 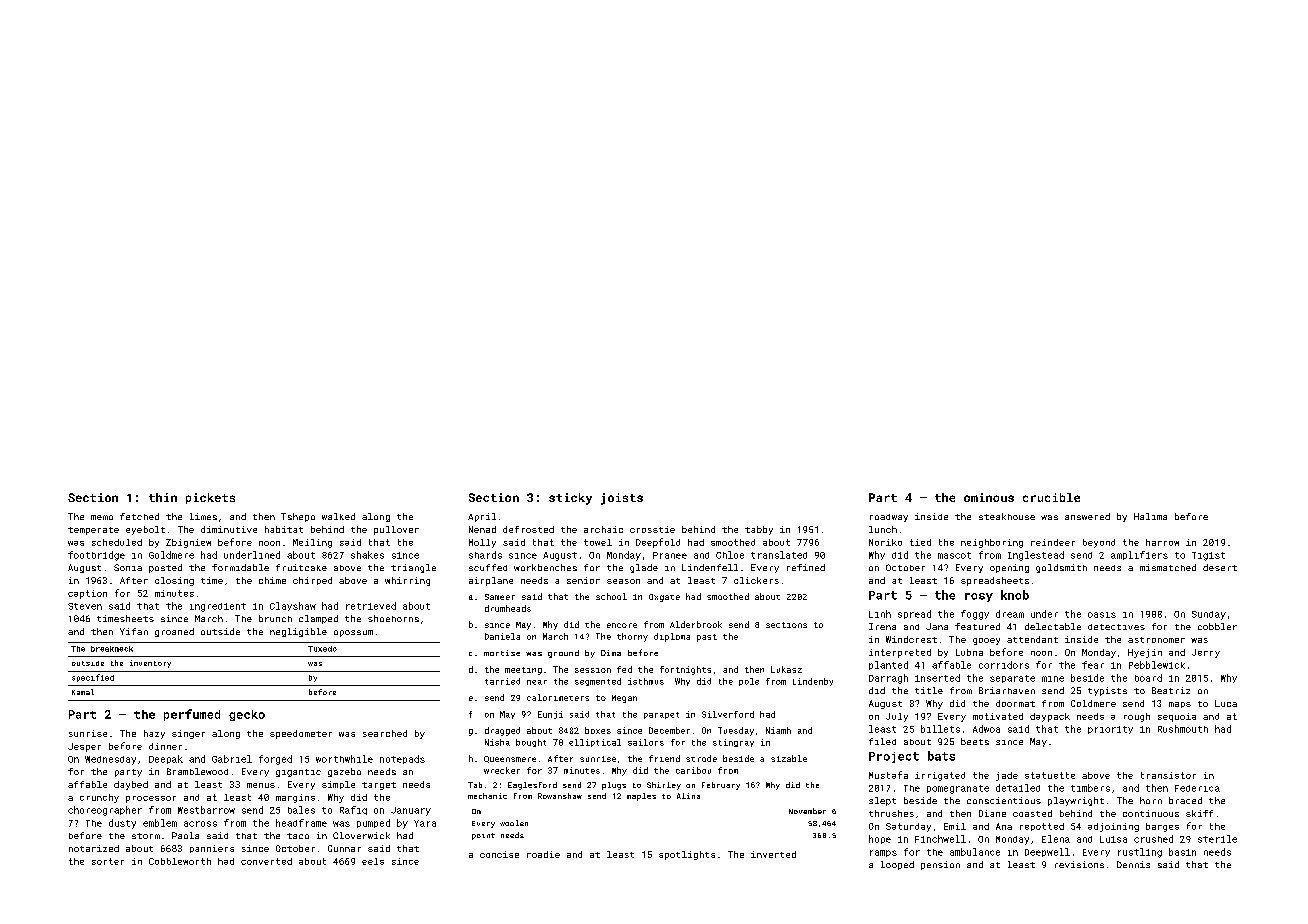 What do you see at coordinates (880, 614) in the image?
I see `Linh` at bounding box center [880, 614].
